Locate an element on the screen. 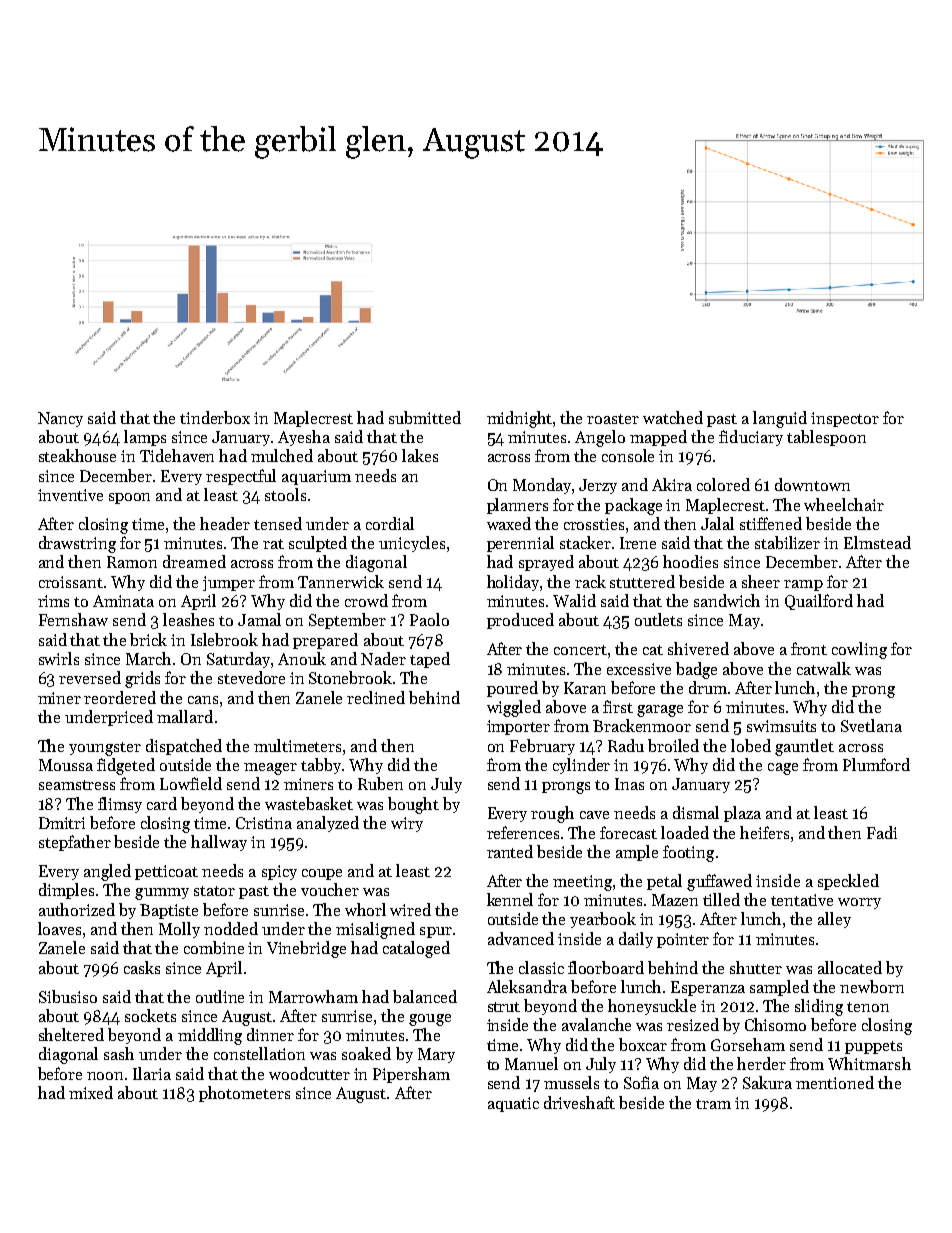 This screenshot has height=1233, width=952. Fadi is located at coordinates (882, 832).
